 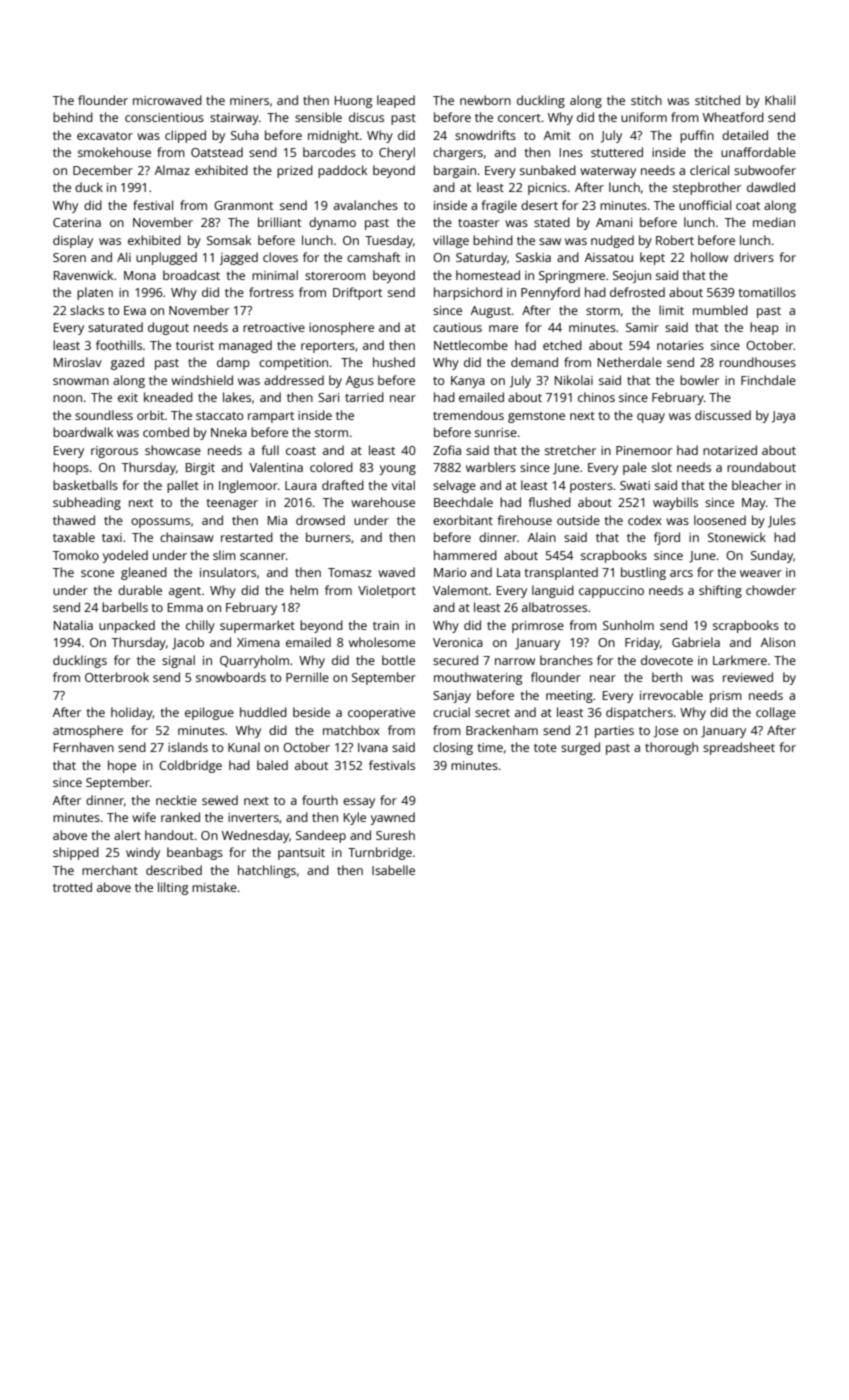 I want to click on thorough, so click(x=671, y=748).
